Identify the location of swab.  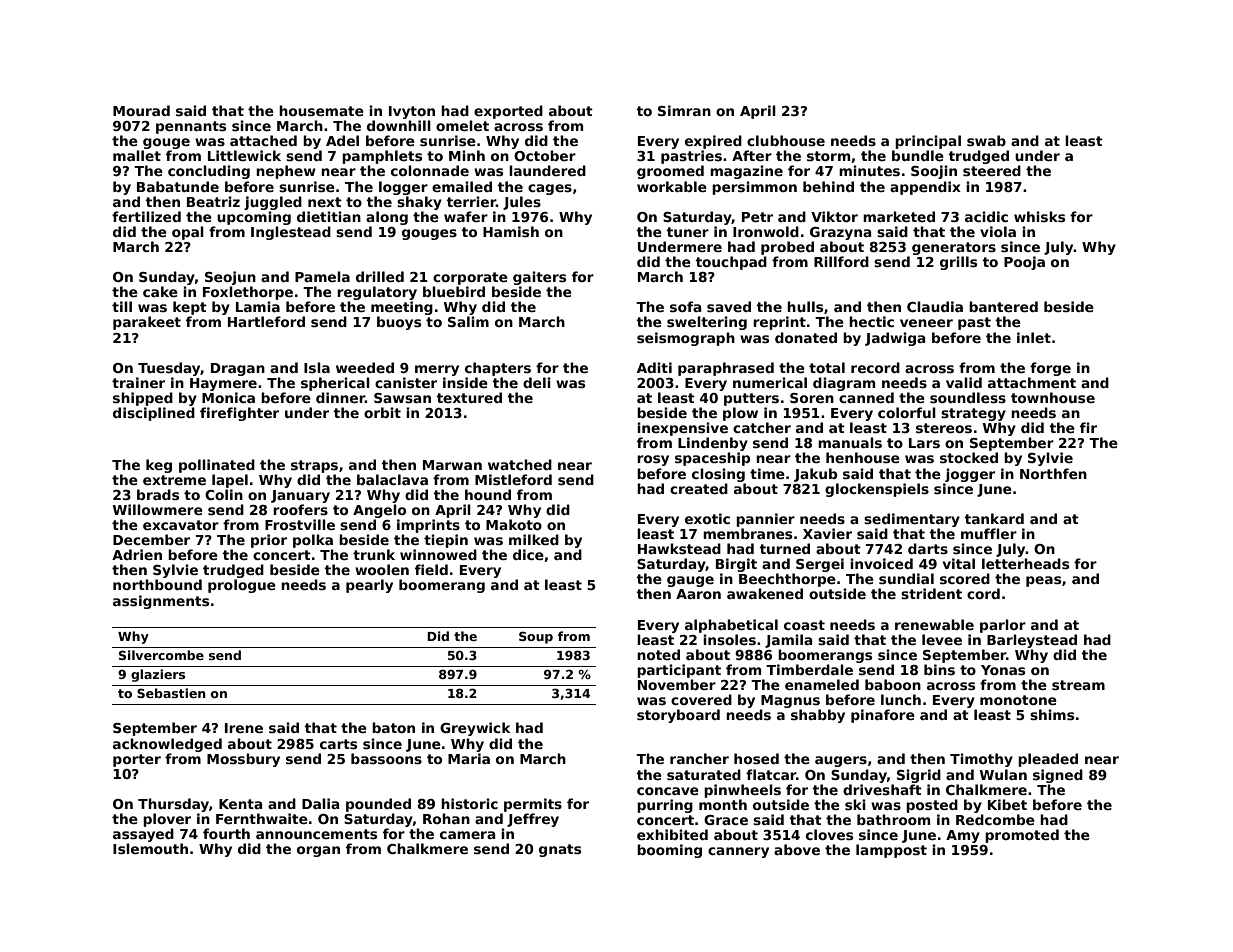
(986, 140).
